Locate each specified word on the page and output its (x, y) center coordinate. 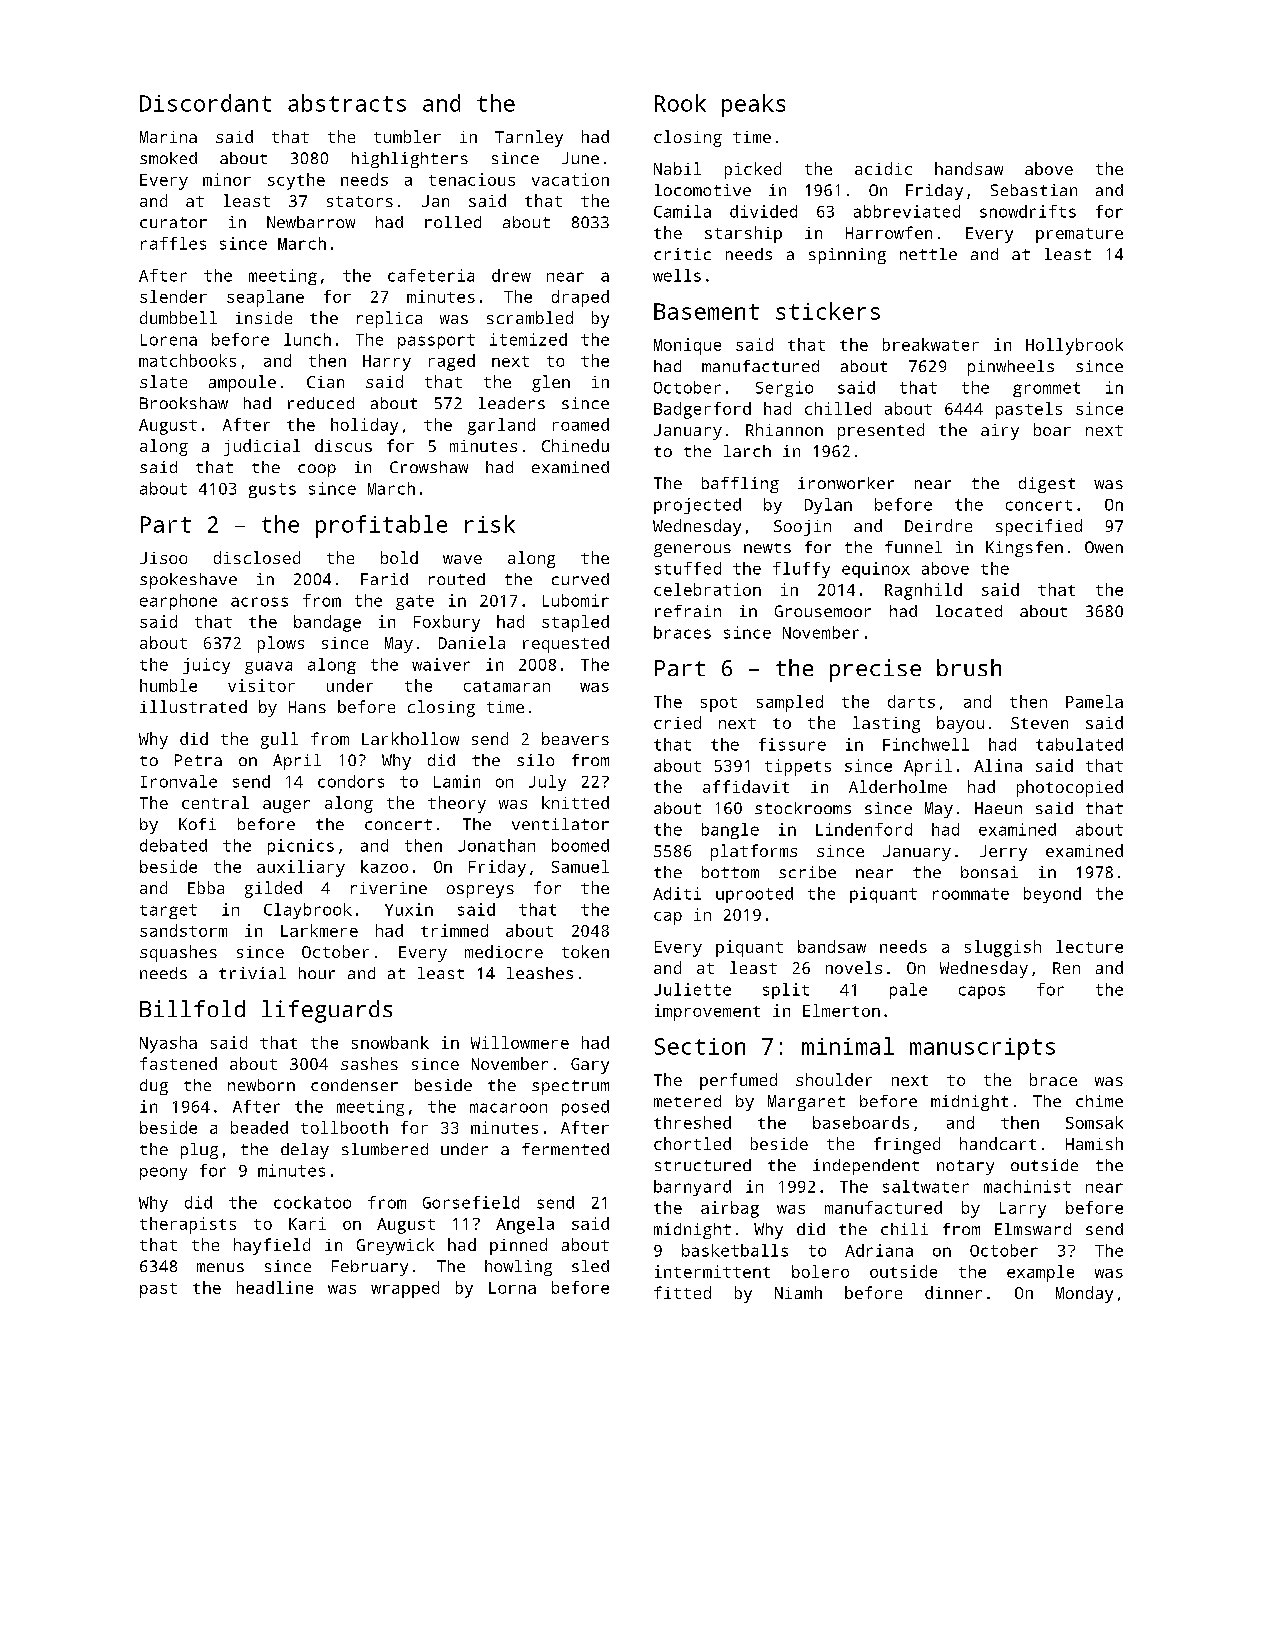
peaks (753, 105)
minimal (848, 1046)
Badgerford (702, 410)
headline (275, 1287)
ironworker (846, 483)
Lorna (512, 1288)
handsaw (969, 168)
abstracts (347, 103)
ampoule (242, 383)
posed (585, 1108)
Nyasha (168, 1044)
